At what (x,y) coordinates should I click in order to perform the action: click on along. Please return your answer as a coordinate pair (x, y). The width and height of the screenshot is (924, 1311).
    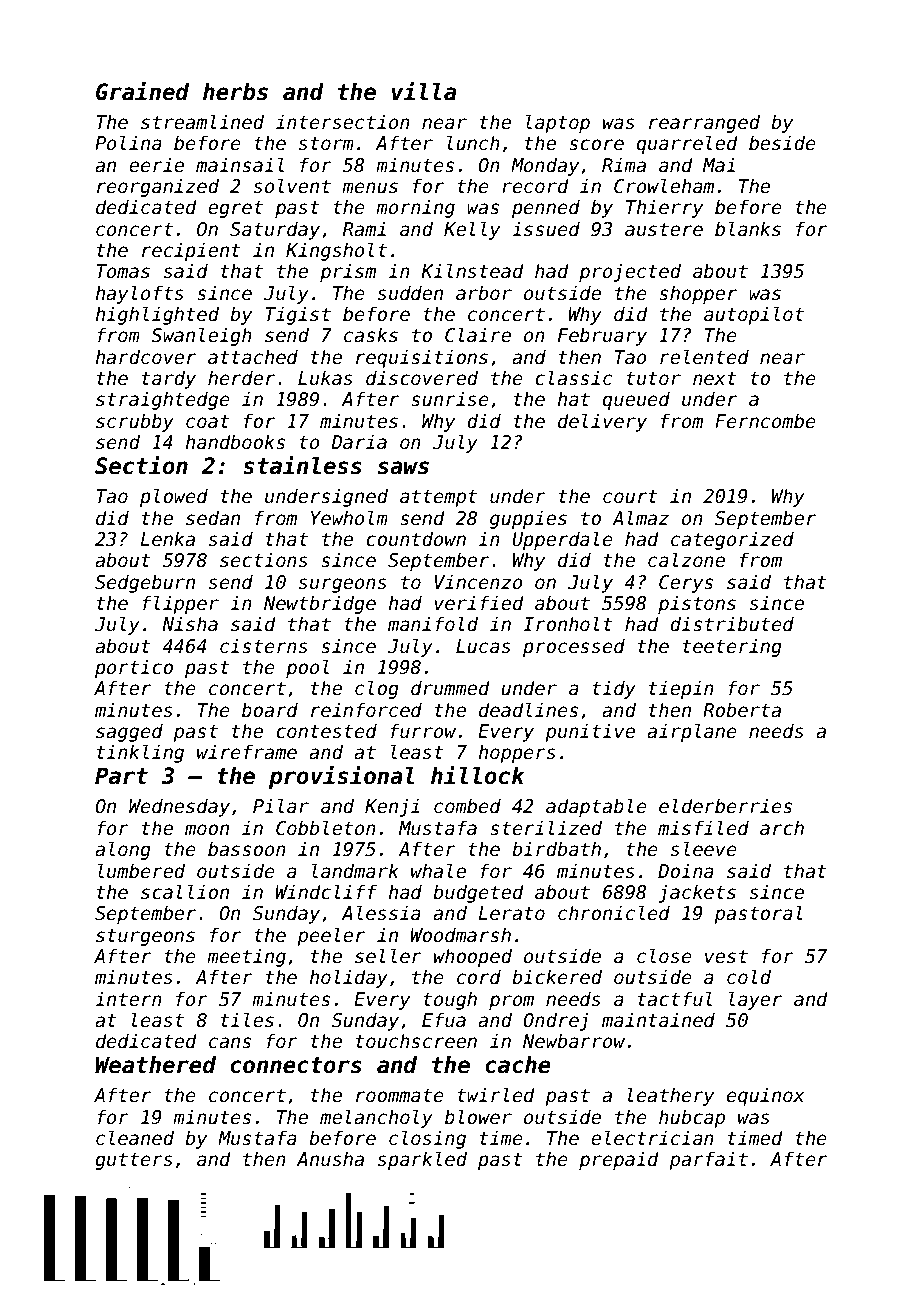
    Looking at the image, I should click on (123, 850).
